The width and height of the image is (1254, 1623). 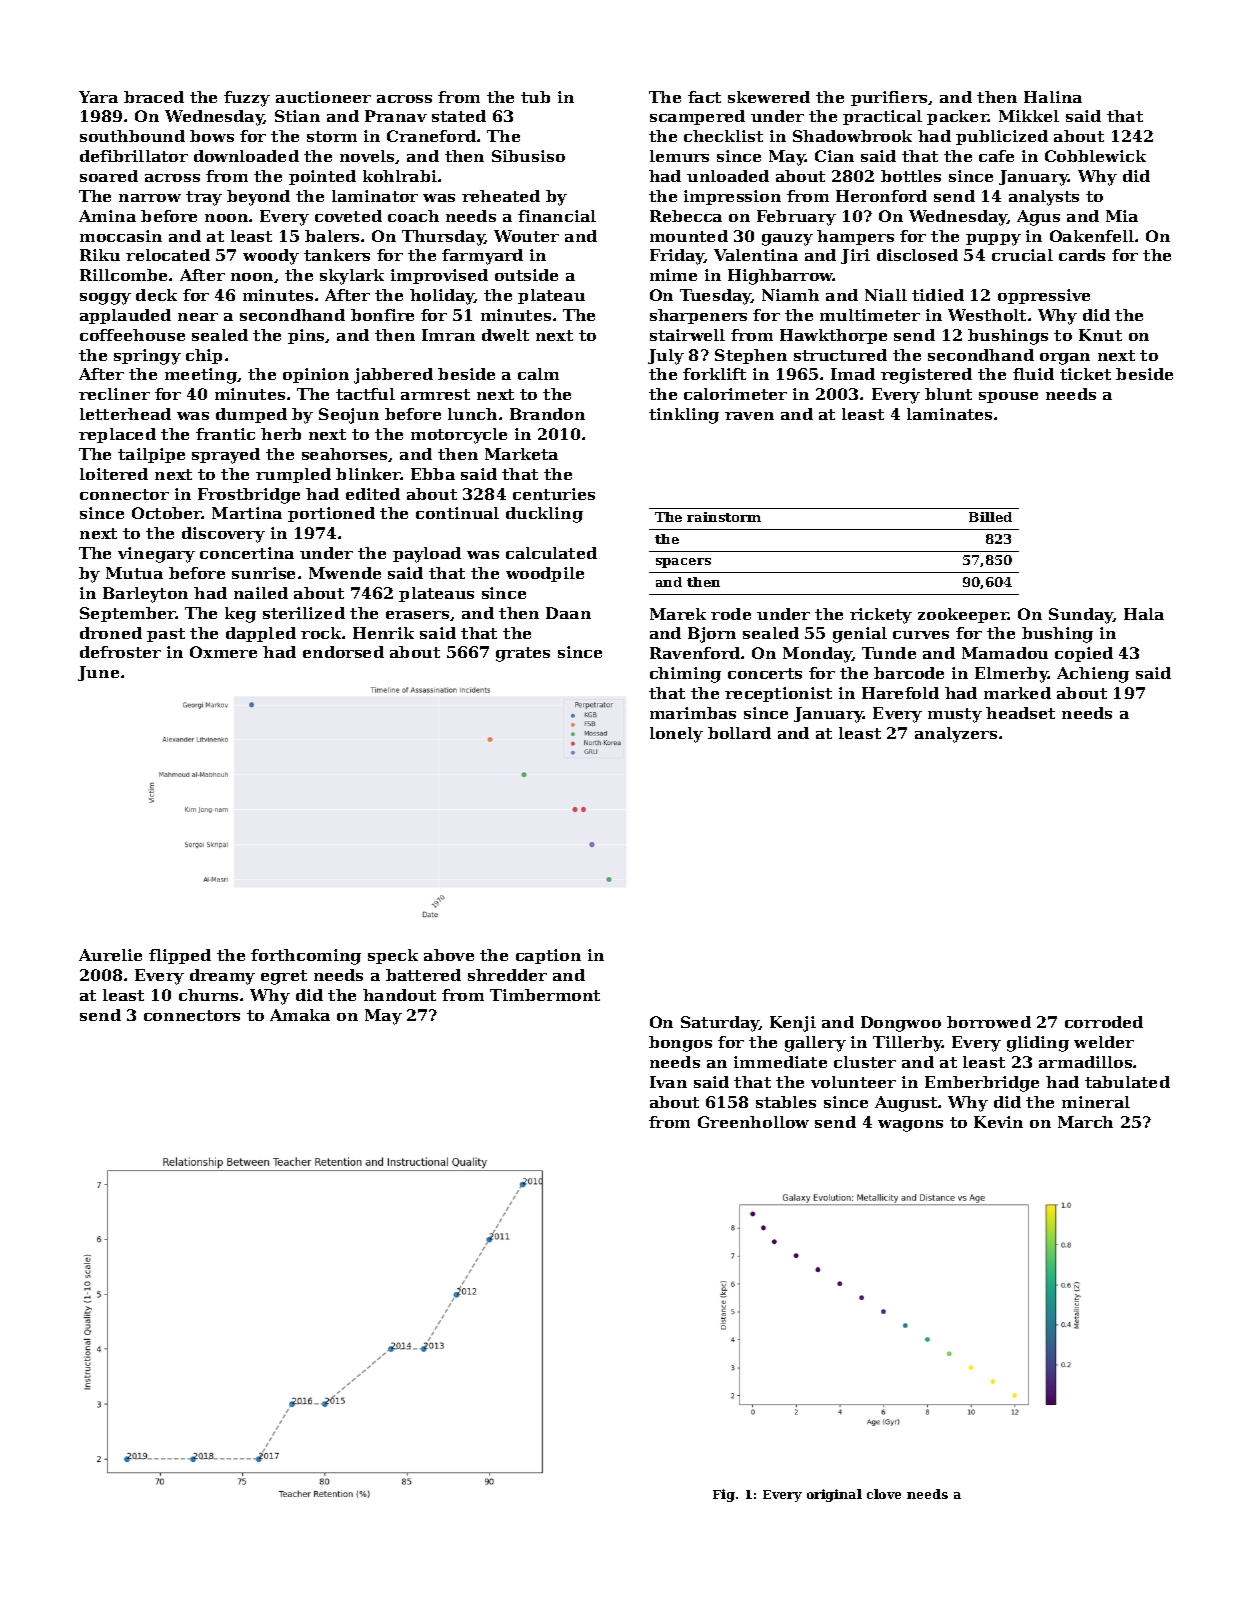 What do you see at coordinates (110, 955) in the image?
I see `Aurelie` at bounding box center [110, 955].
